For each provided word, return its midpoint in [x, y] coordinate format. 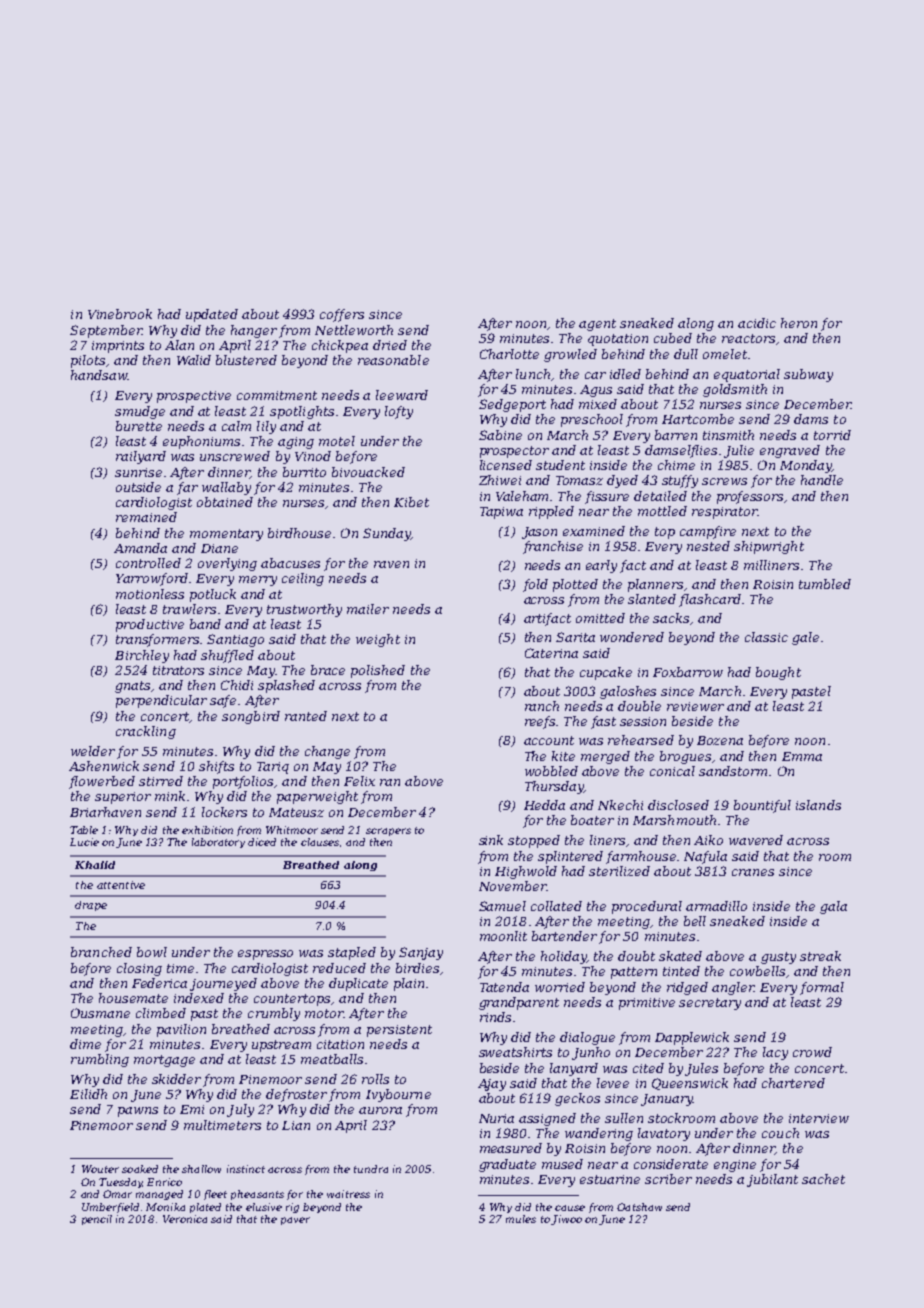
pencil [97, 1220]
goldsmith [735, 390]
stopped [534, 841]
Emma [802, 756]
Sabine [500, 435]
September [106, 331]
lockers [224, 812]
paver [295, 1221]
